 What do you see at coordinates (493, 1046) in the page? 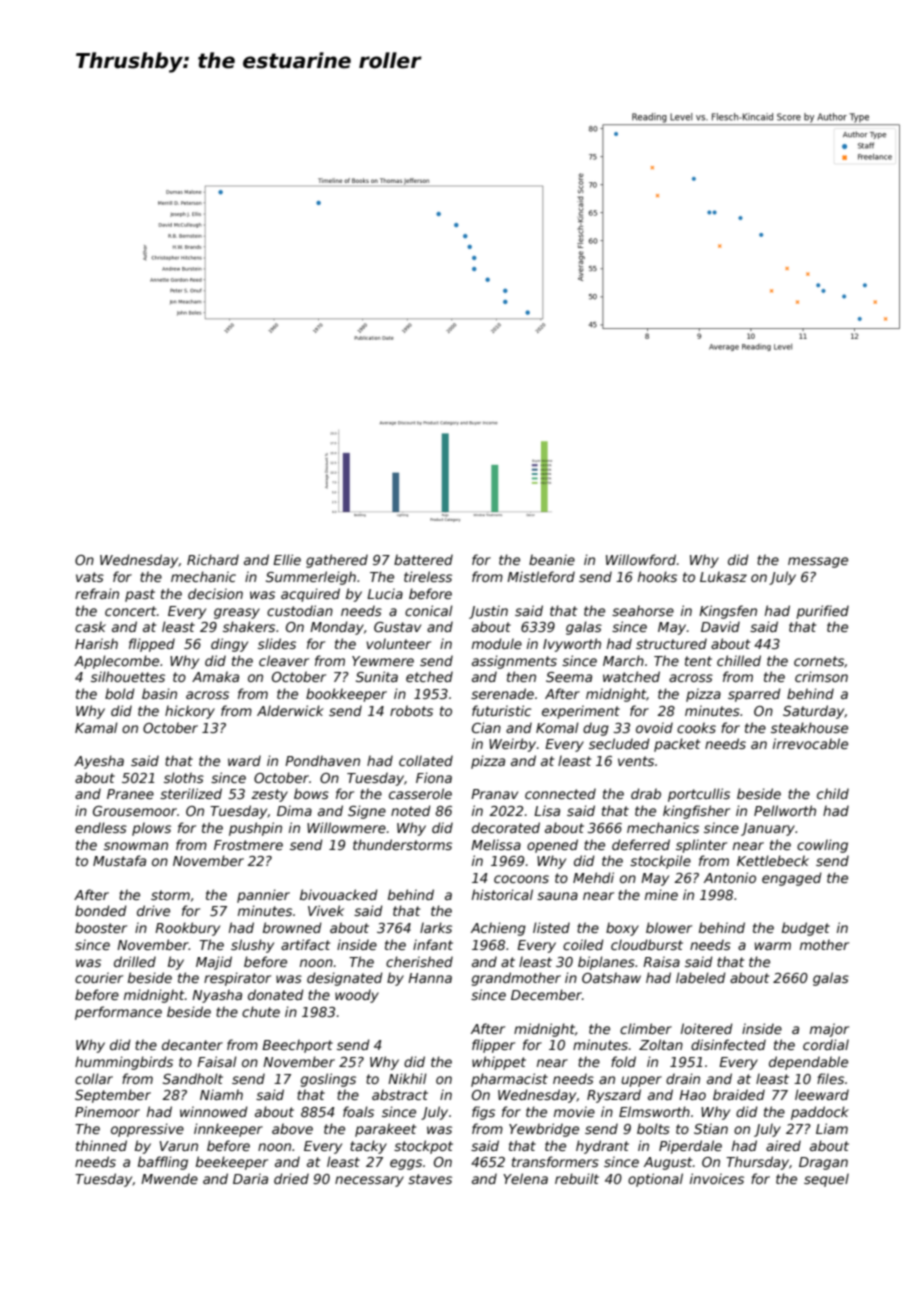
I see `flipper` at bounding box center [493, 1046].
